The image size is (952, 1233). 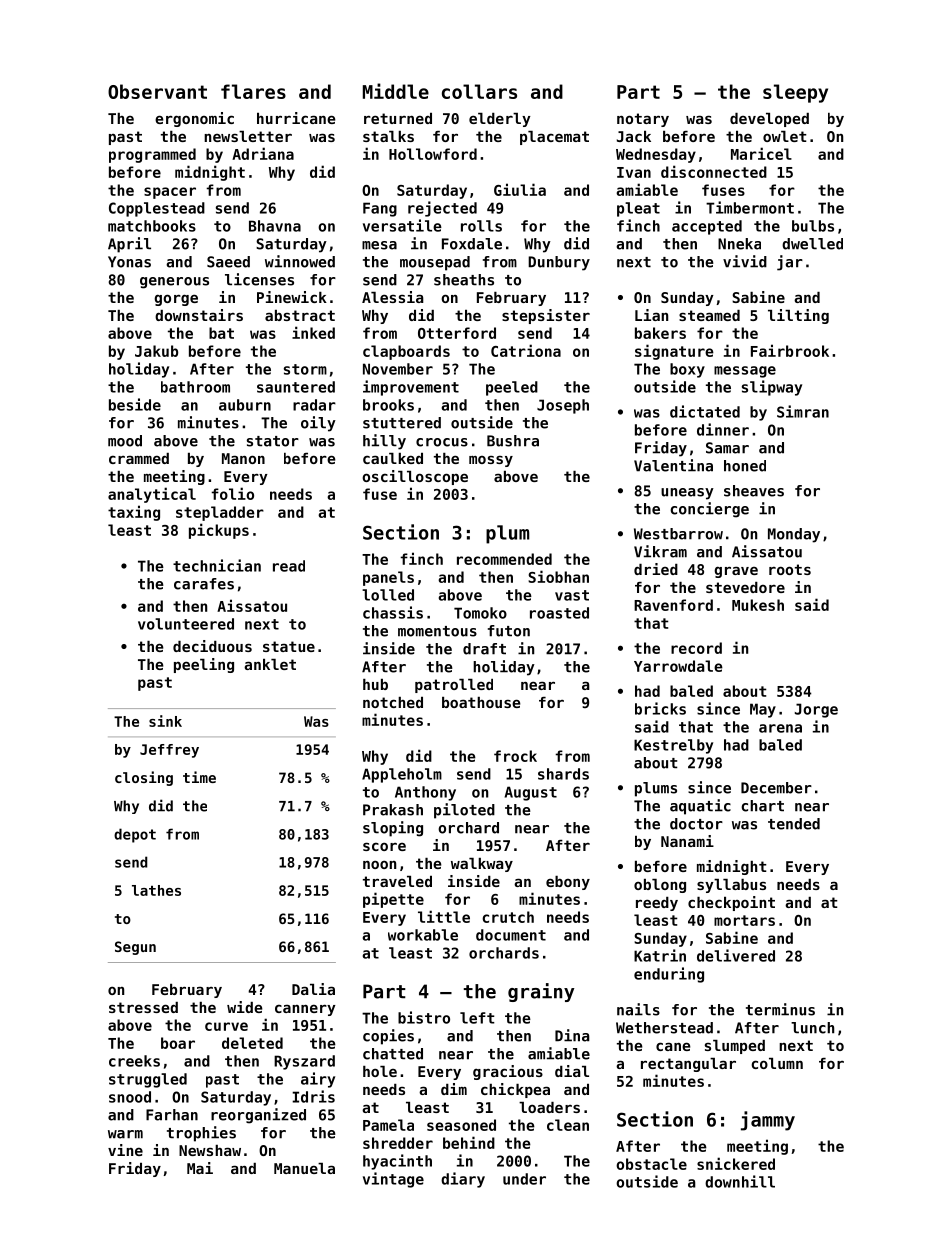 What do you see at coordinates (696, 648) in the screenshot?
I see `record` at bounding box center [696, 648].
